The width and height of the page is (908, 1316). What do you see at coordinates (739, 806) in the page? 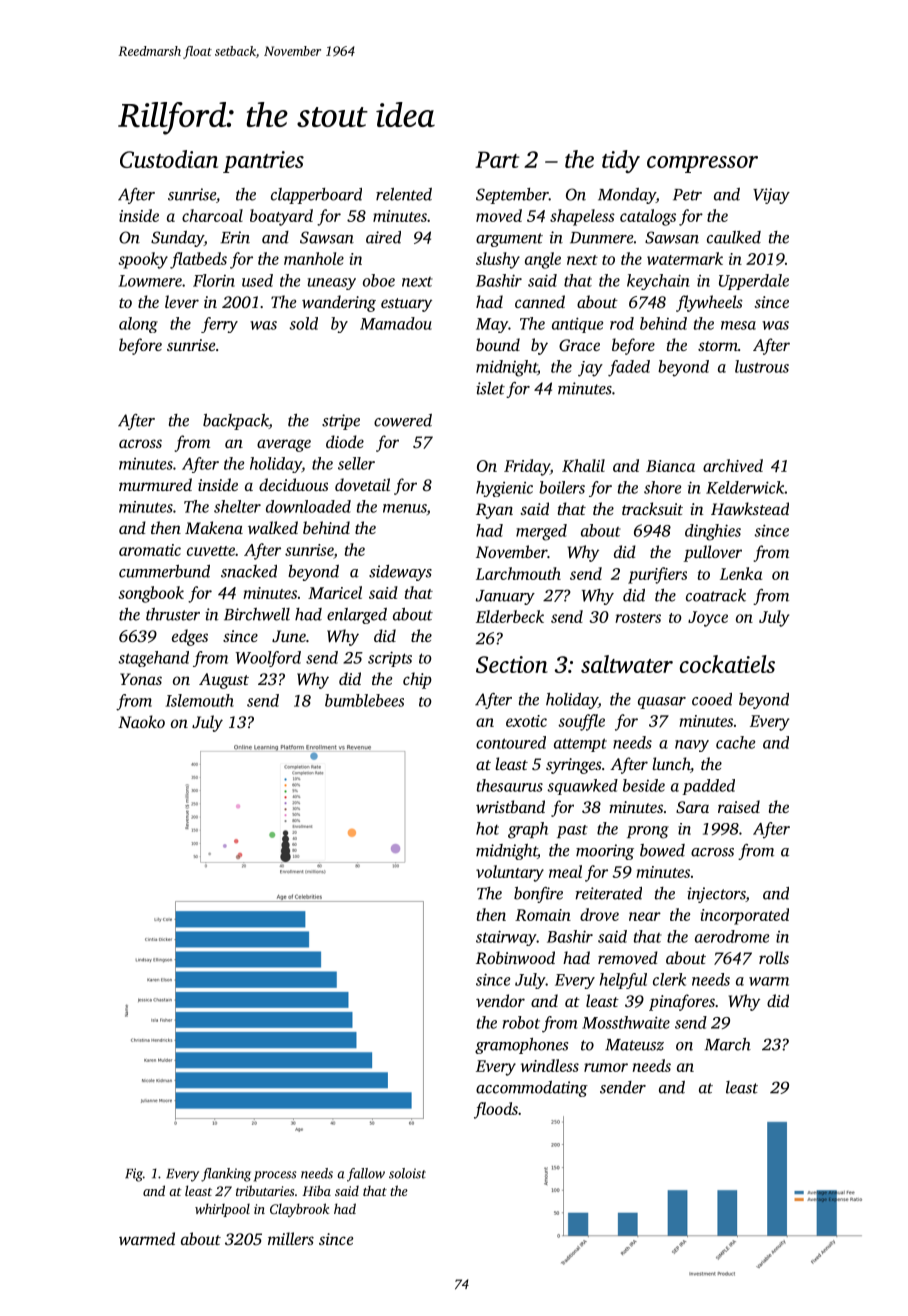
I see `raised` at bounding box center [739, 806].
